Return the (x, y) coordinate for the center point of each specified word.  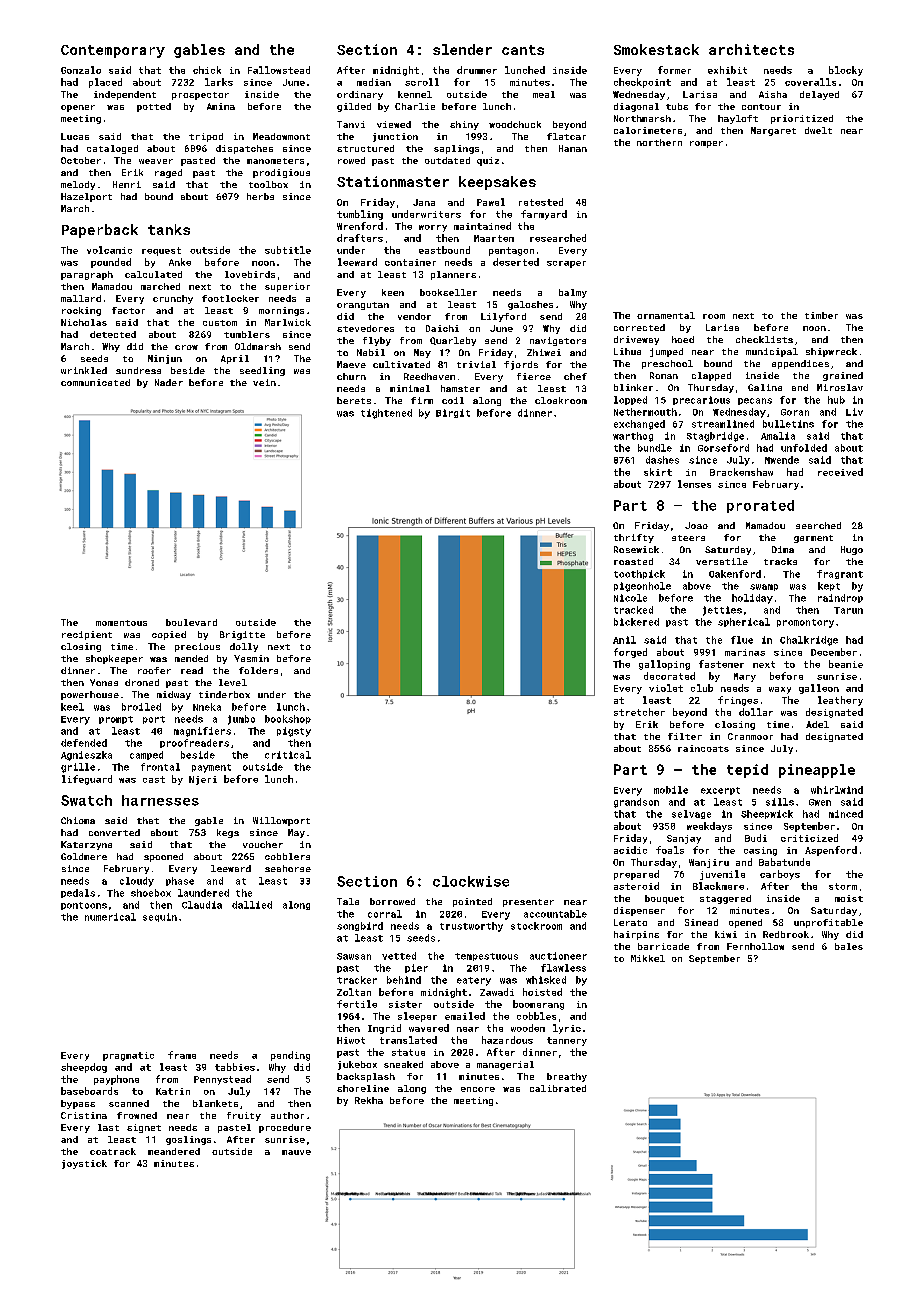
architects (751, 49)
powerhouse (90, 695)
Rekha (369, 1100)
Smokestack (656, 49)
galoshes (530, 305)
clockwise (471, 881)
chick (207, 70)
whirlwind (837, 790)
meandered (174, 1151)
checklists (764, 339)
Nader (169, 382)
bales (849, 946)
